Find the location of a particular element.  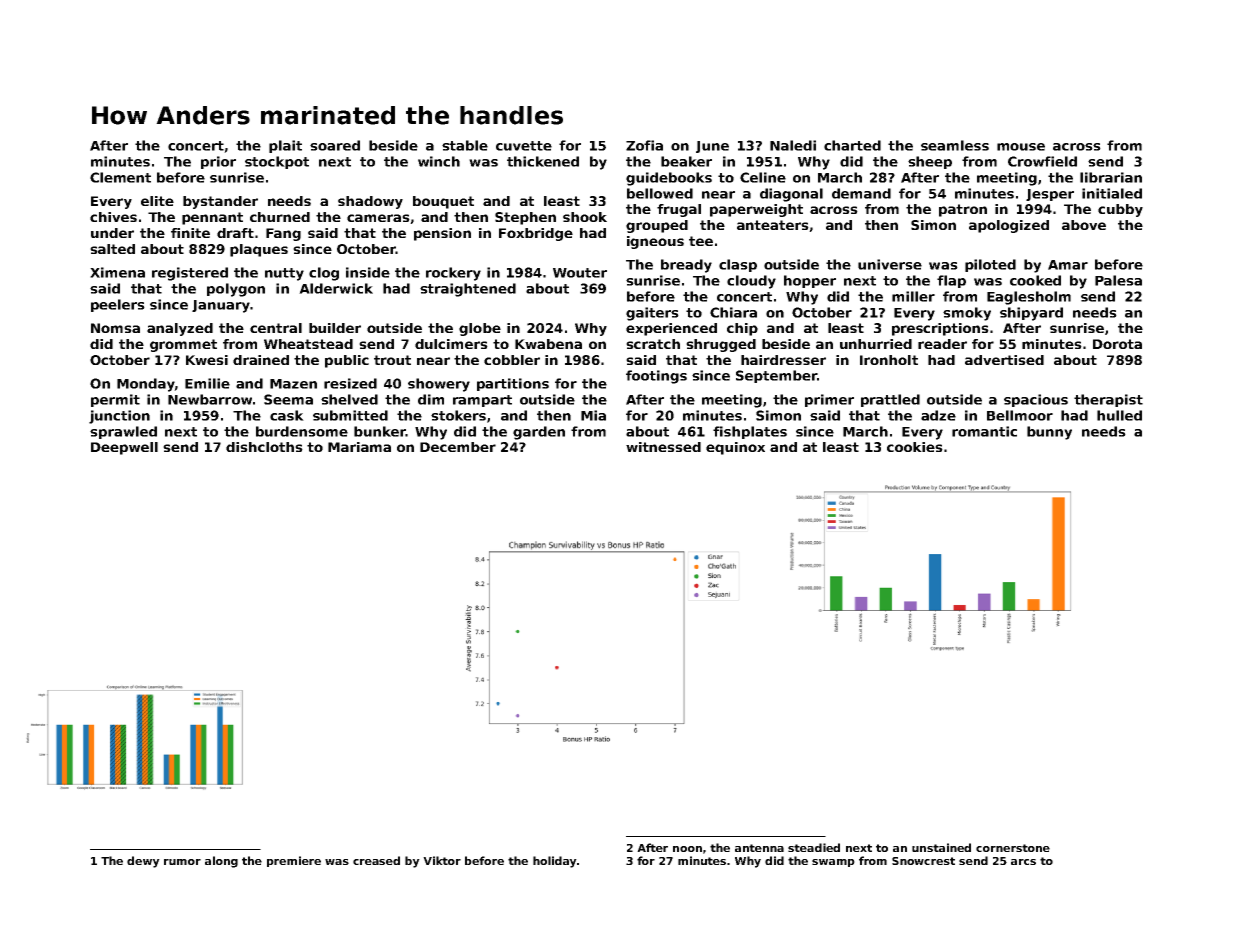

cookies is located at coordinates (915, 447).
